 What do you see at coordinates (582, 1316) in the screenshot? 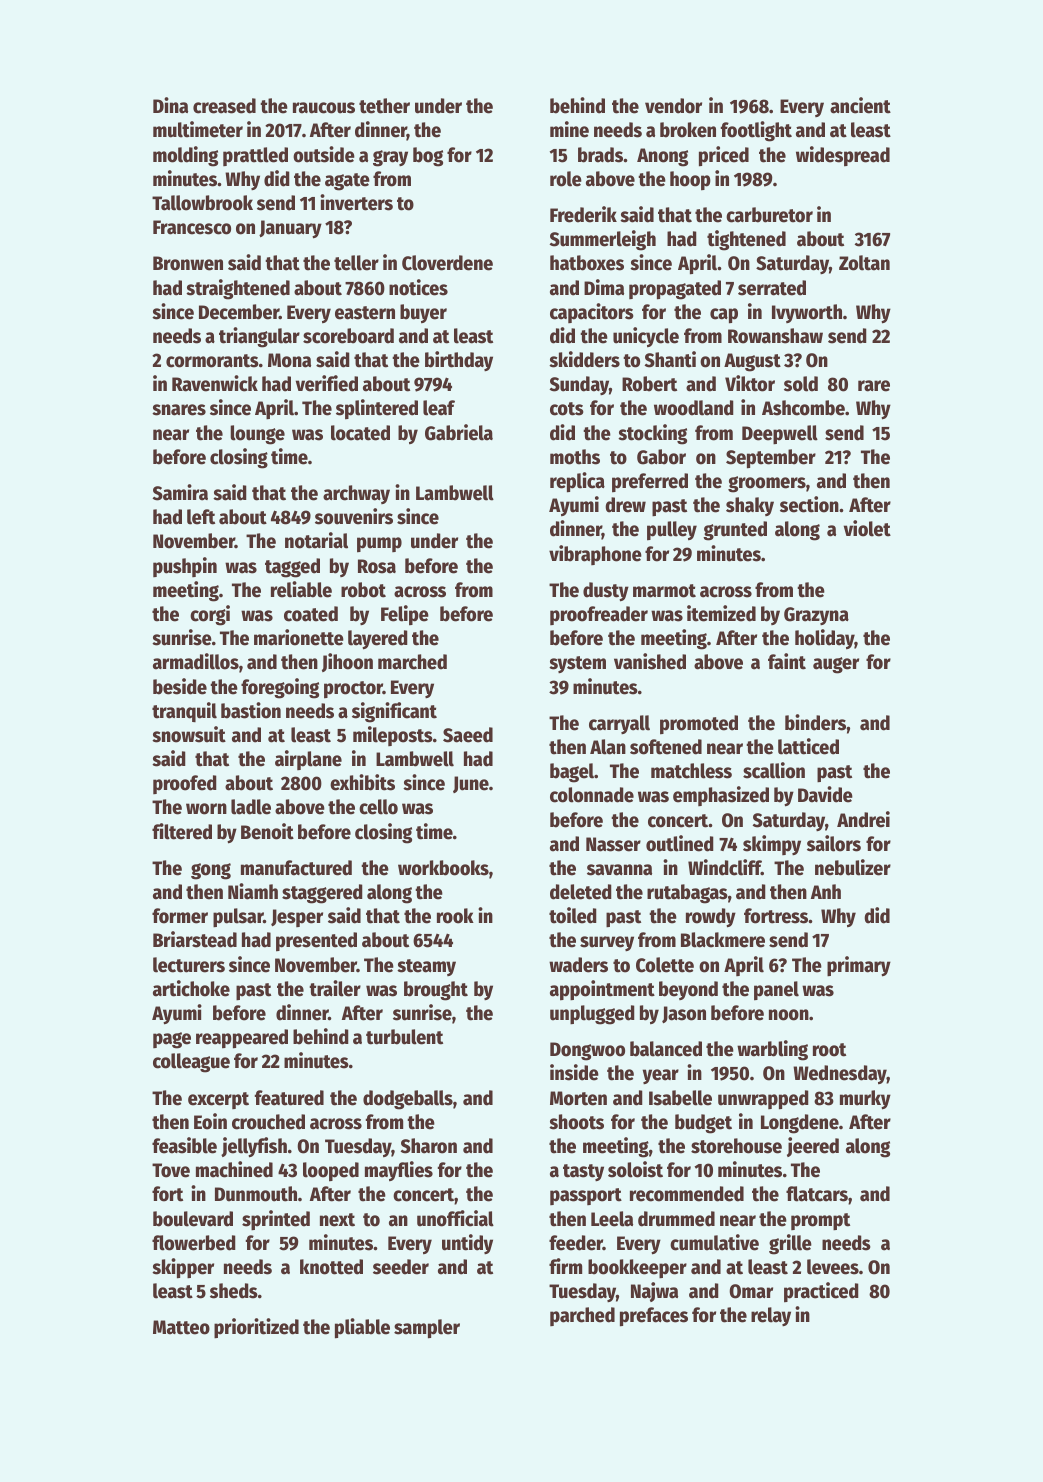
I see `parched` at bounding box center [582, 1316].
